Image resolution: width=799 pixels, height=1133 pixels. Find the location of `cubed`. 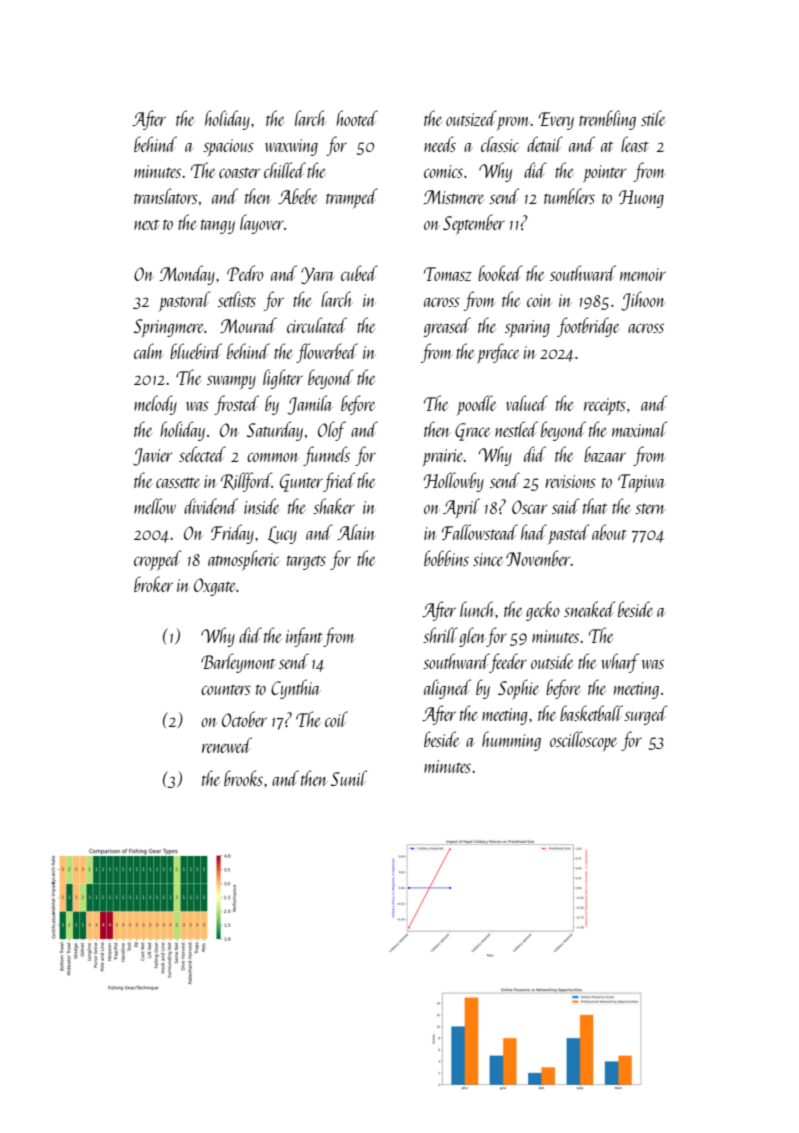

cubed is located at coordinates (359, 273).
